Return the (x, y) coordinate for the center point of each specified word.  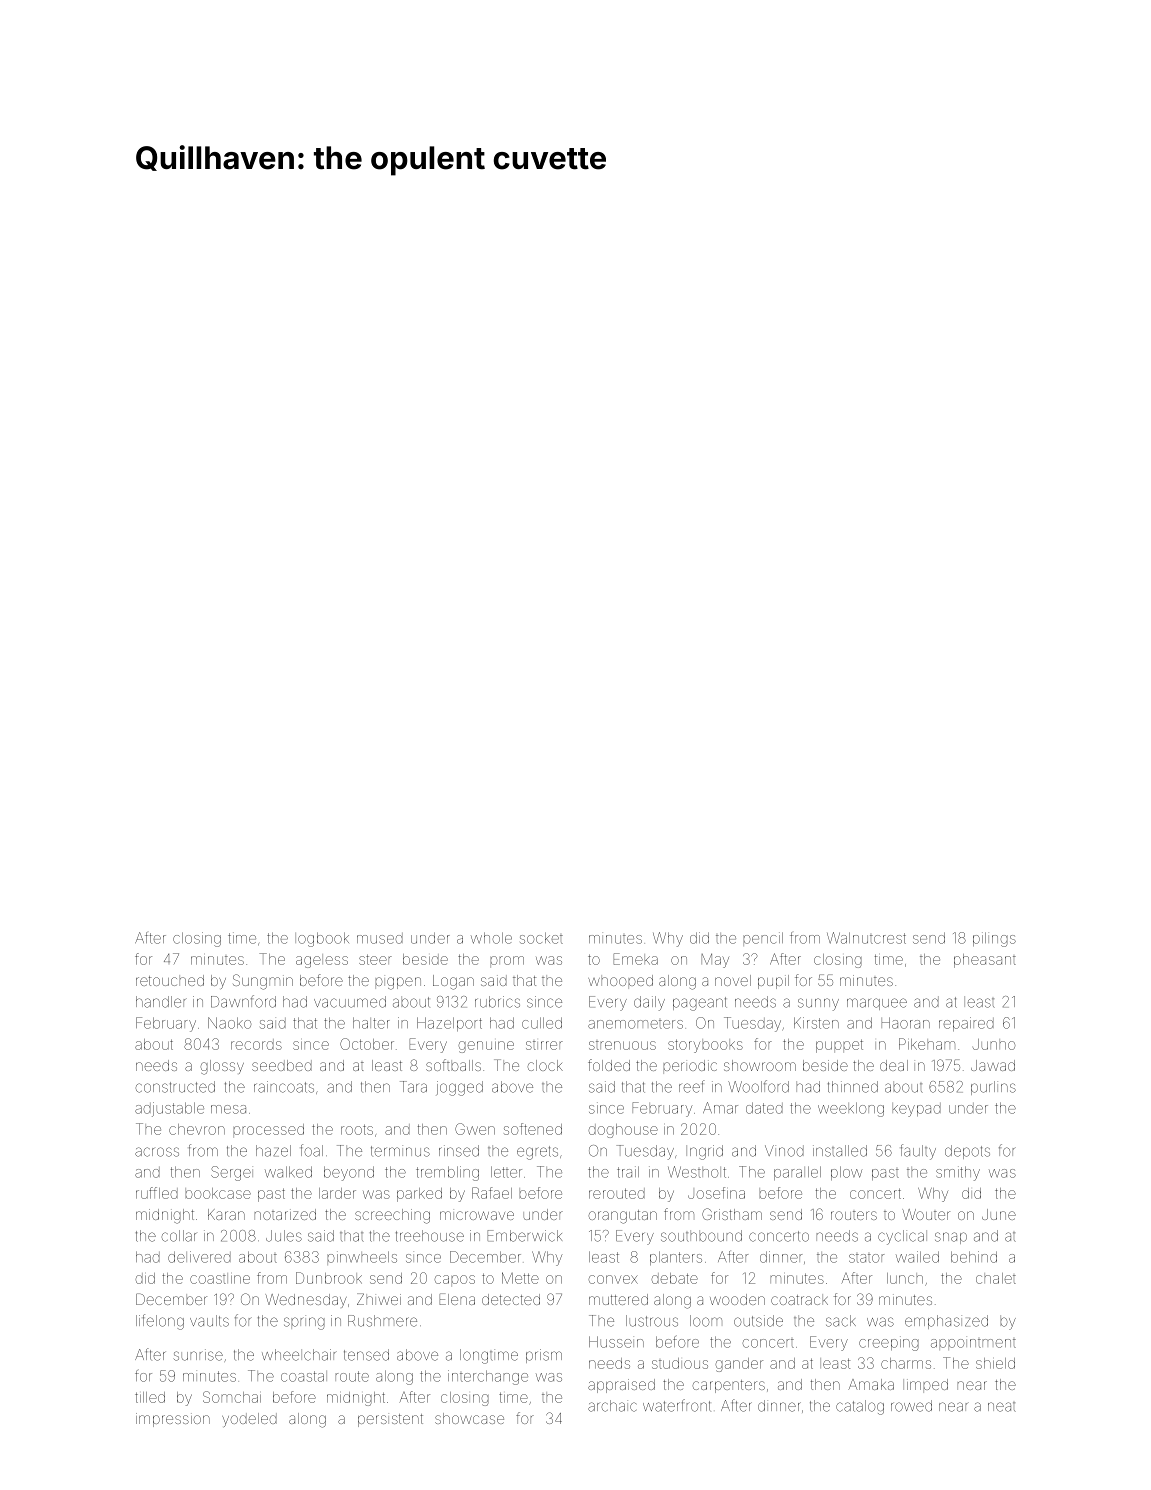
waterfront (676, 1405)
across (157, 1152)
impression (173, 1420)
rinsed (459, 1151)
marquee (877, 1004)
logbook (322, 939)
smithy (958, 1173)
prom (507, 961)
